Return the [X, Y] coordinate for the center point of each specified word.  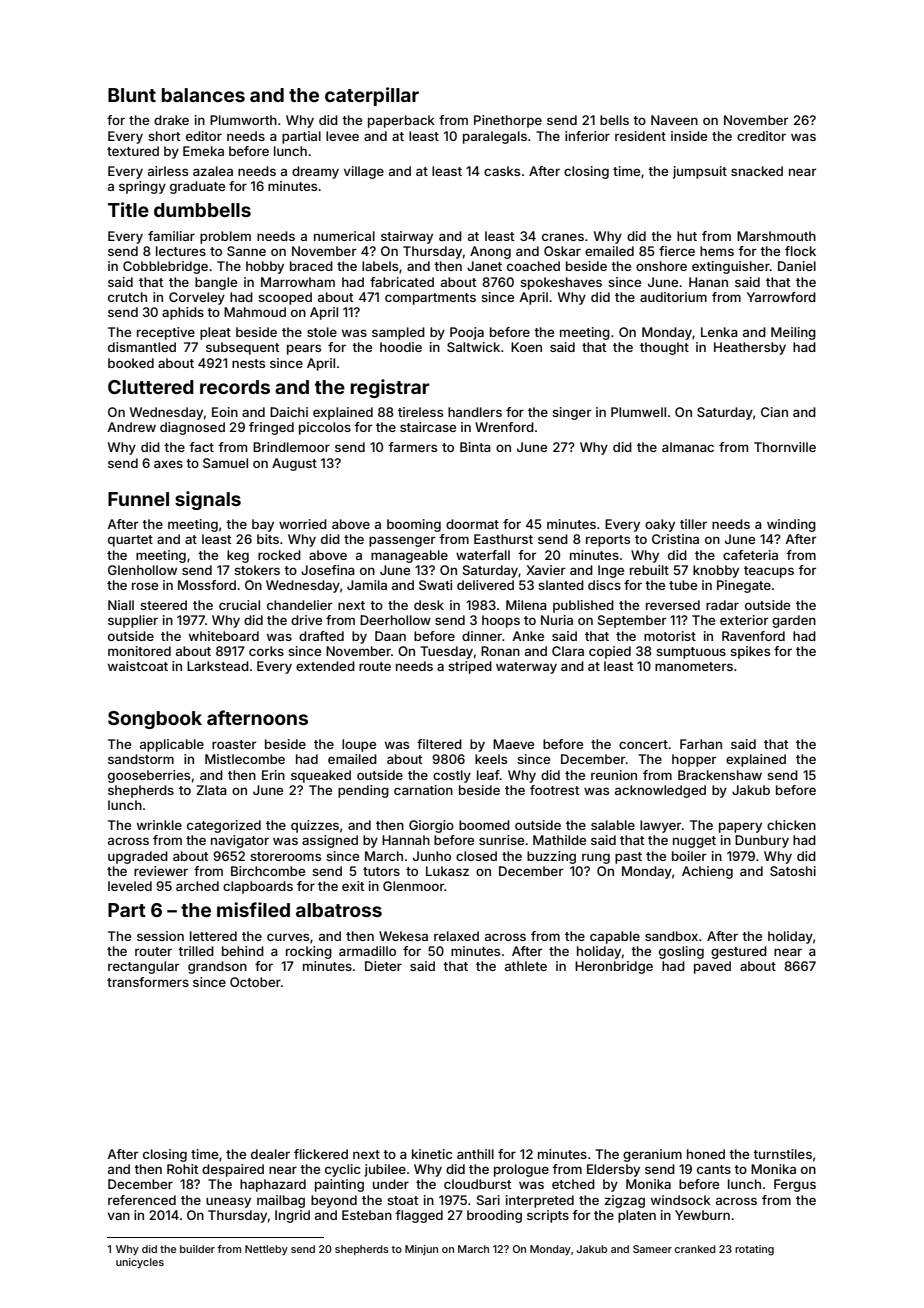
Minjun [421, 1250]
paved [712, 967]
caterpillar [372, 96]
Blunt [132, 95]
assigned [330, 841]
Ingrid [292, 1216]
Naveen [674, 120]
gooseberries [149, 776]
